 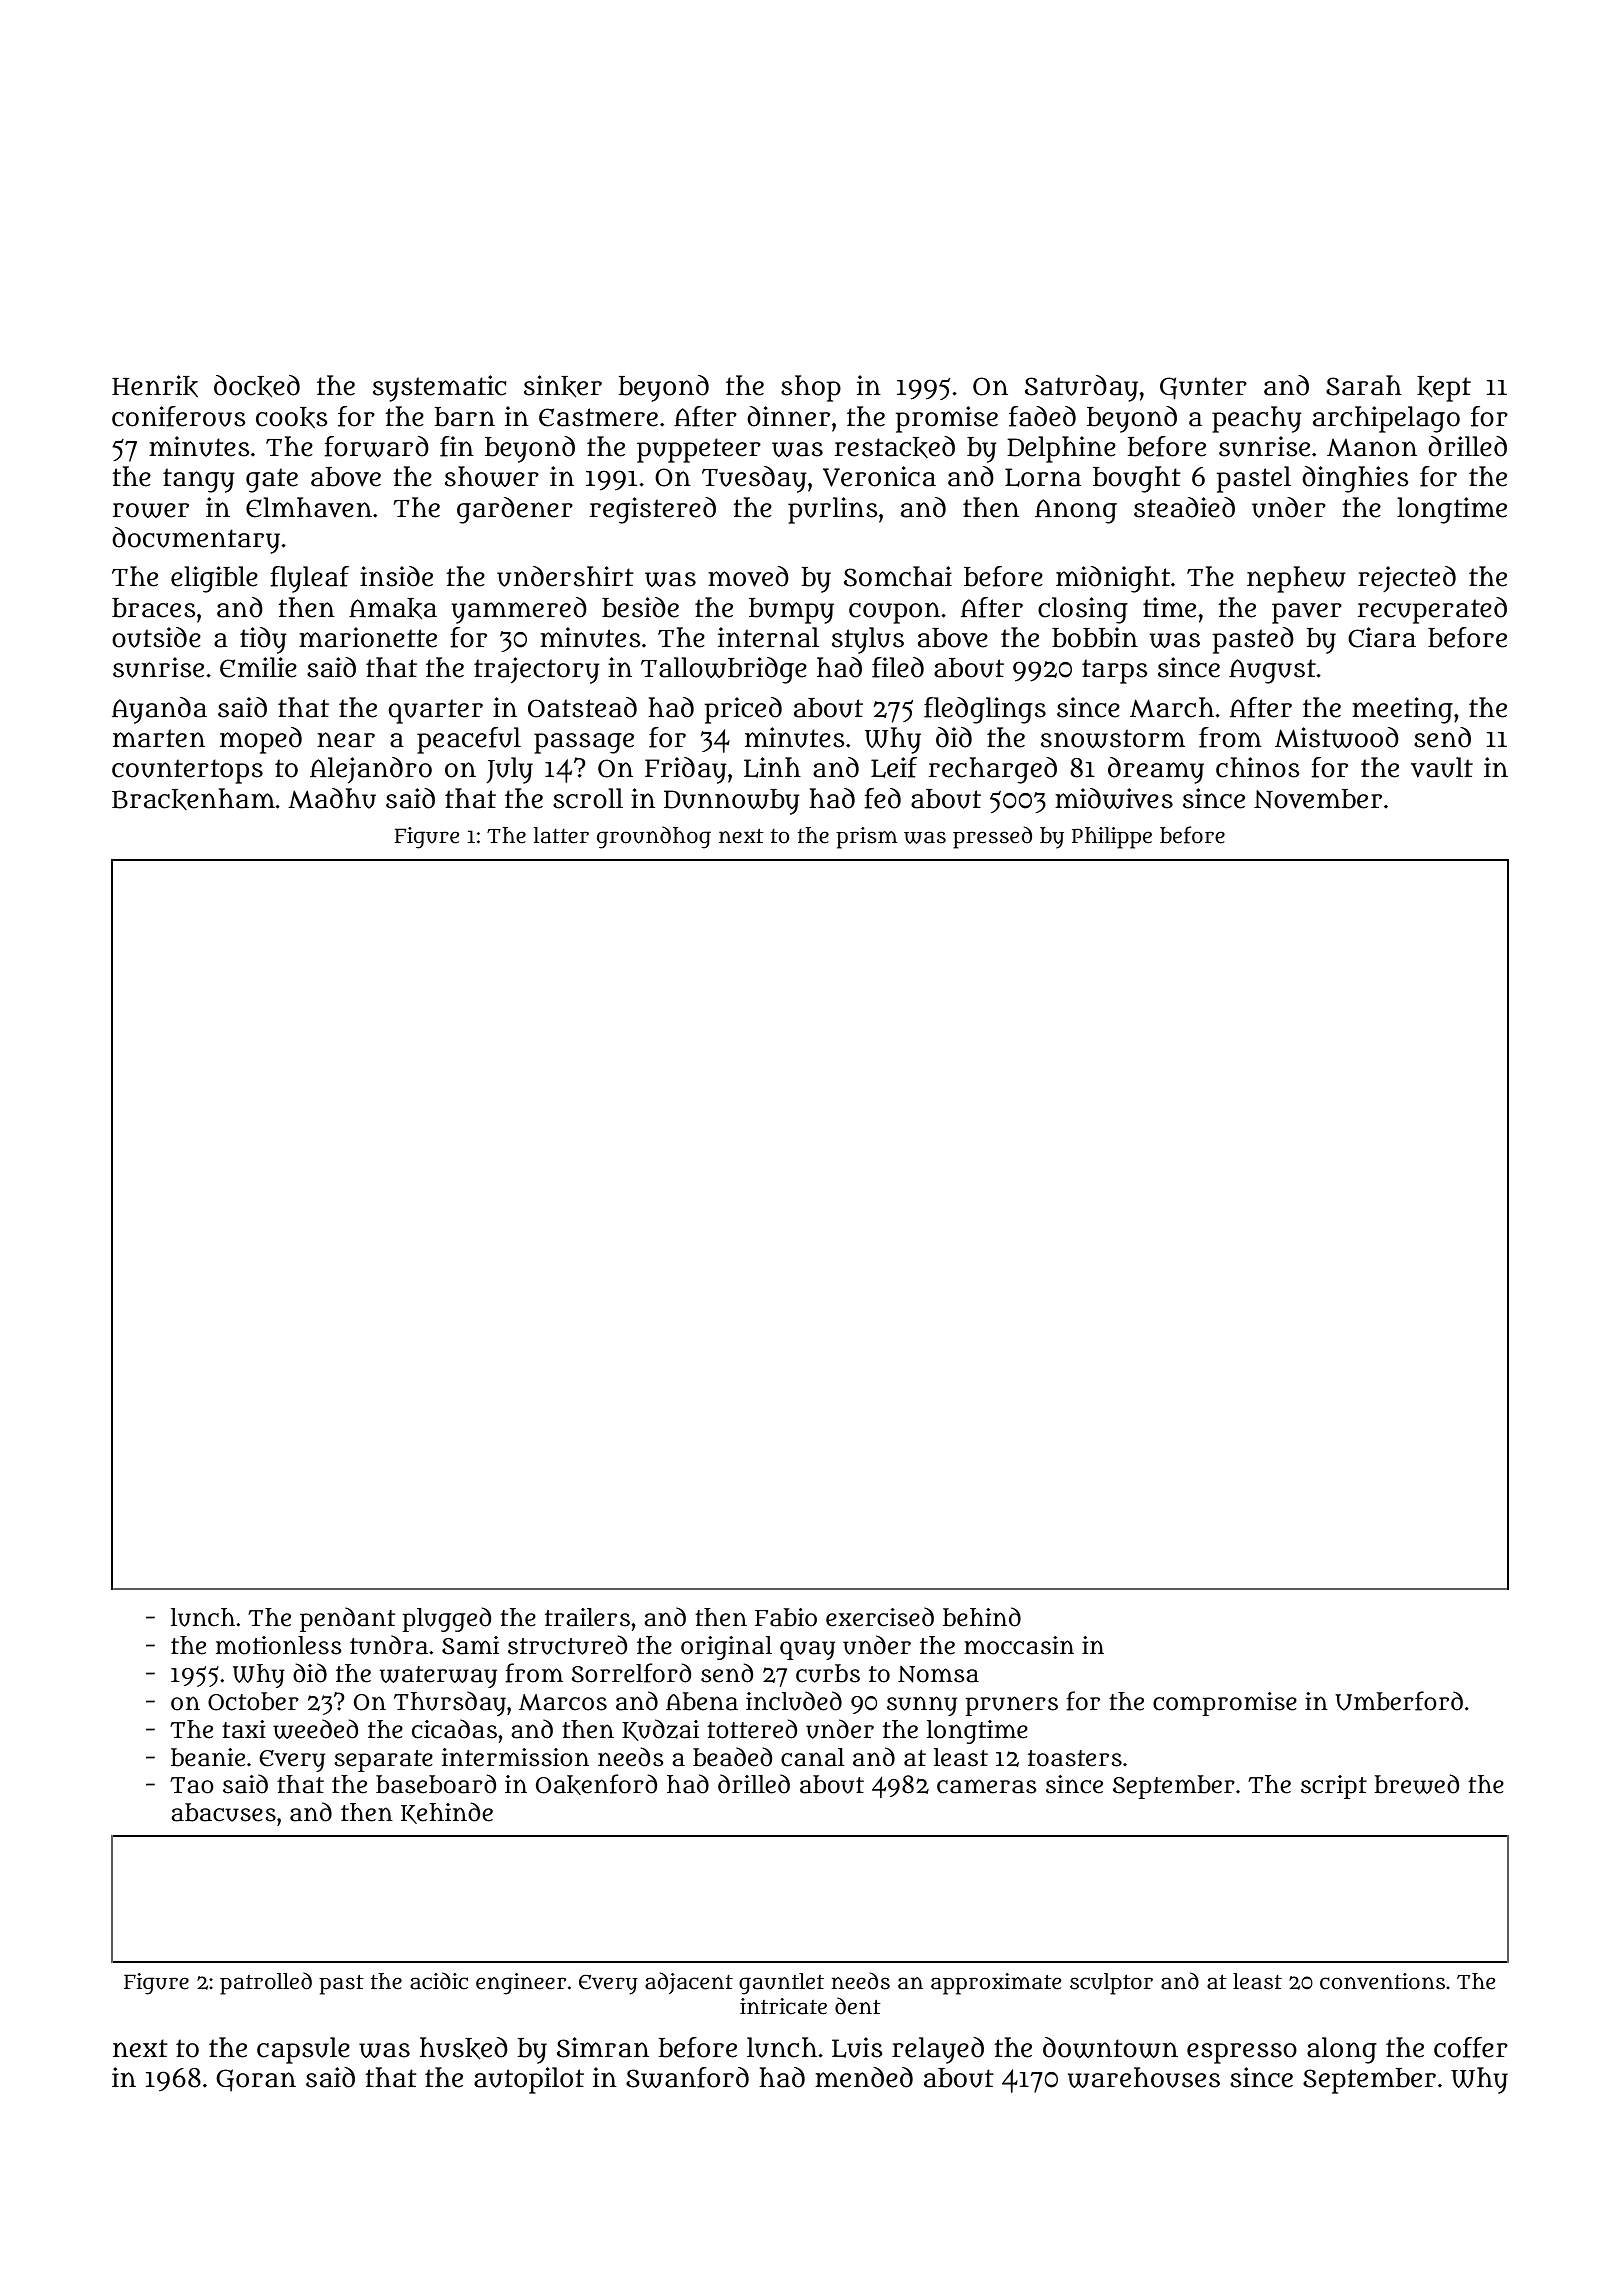 What do you see at coordinates (155, 386) in the image?
I see `Henrik` at bounding box center [155, 386].
